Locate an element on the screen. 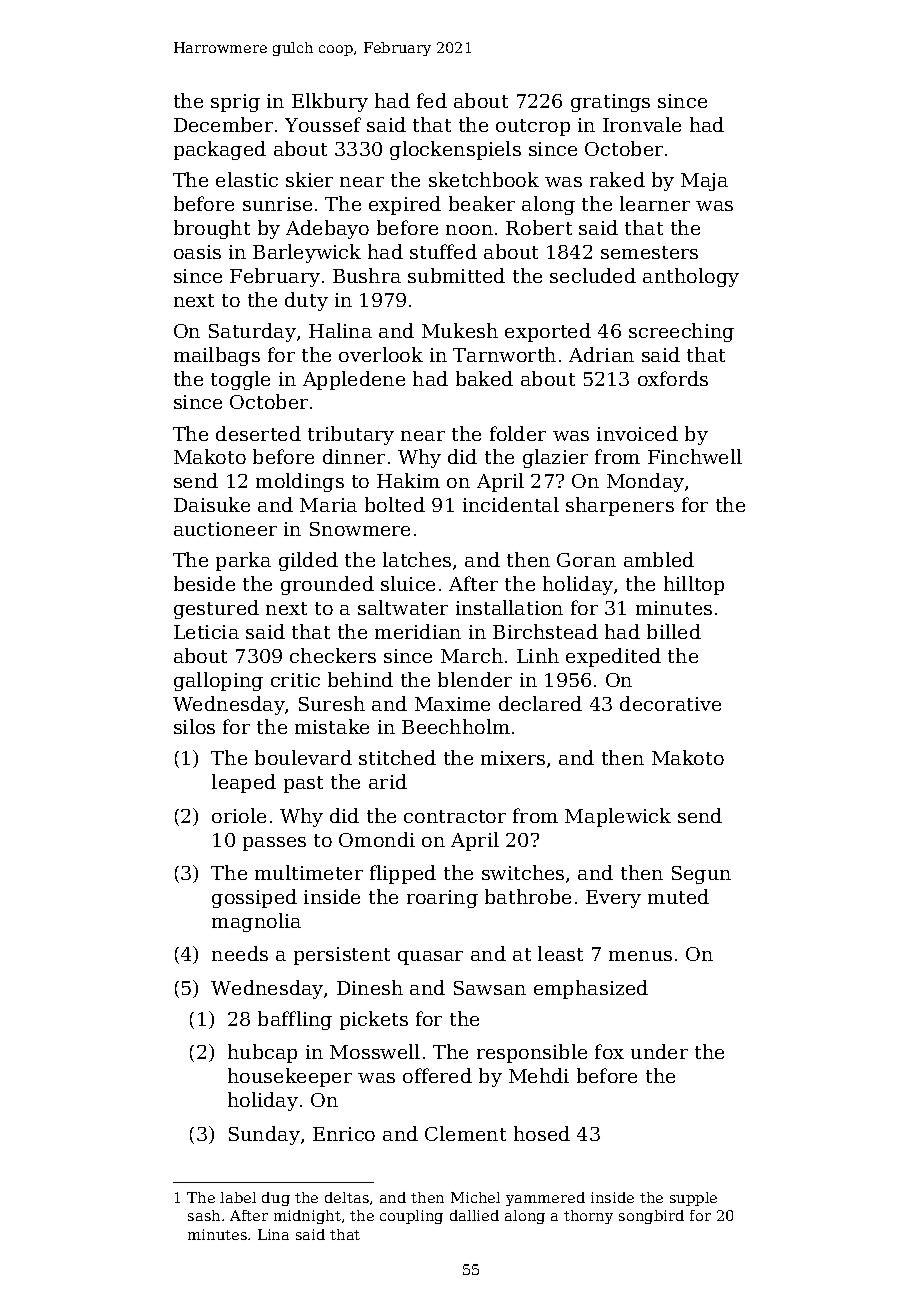  Sunday is located at coordinates (264, 1135).
